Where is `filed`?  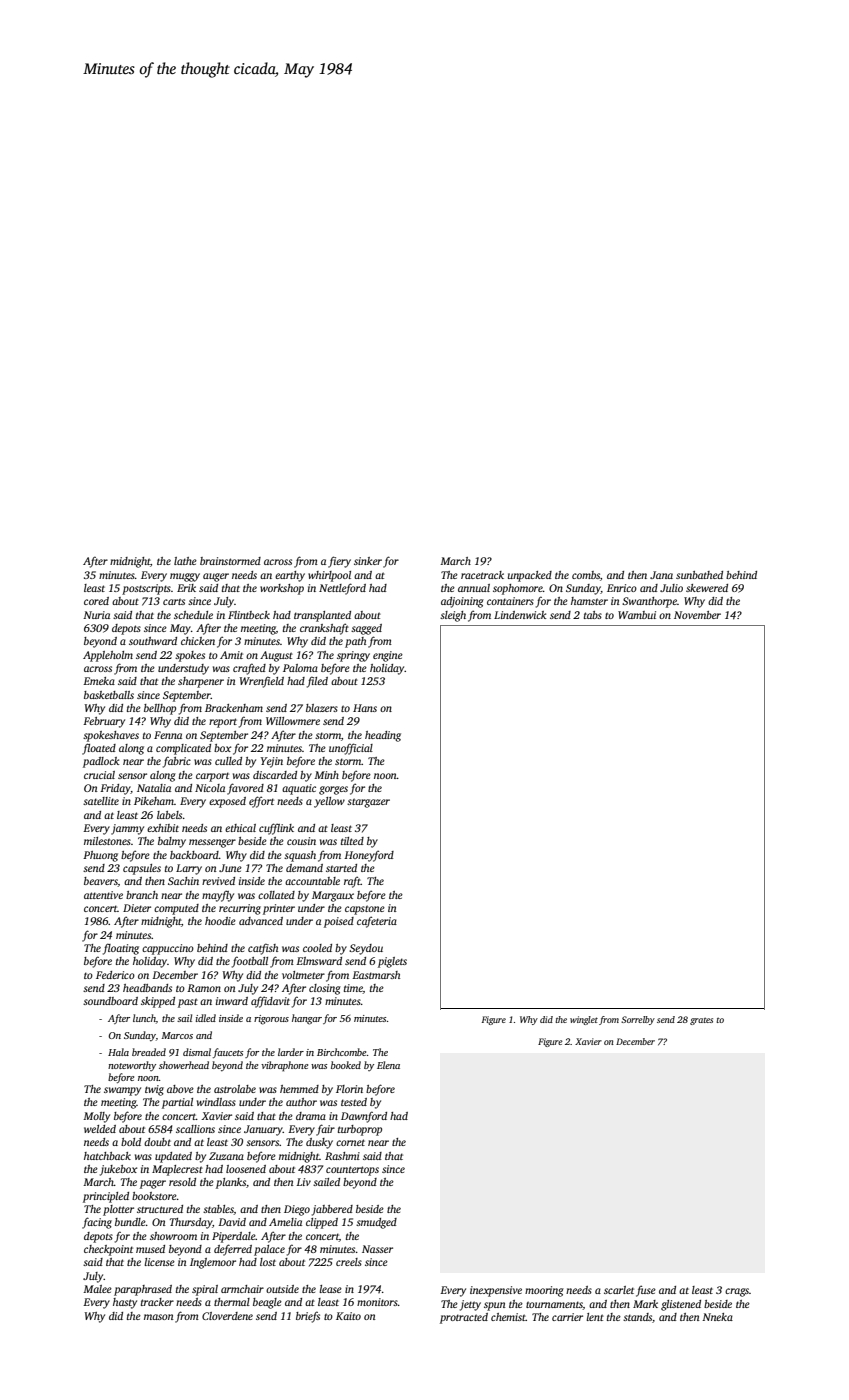
filed is located at coordinates (317, 682).
